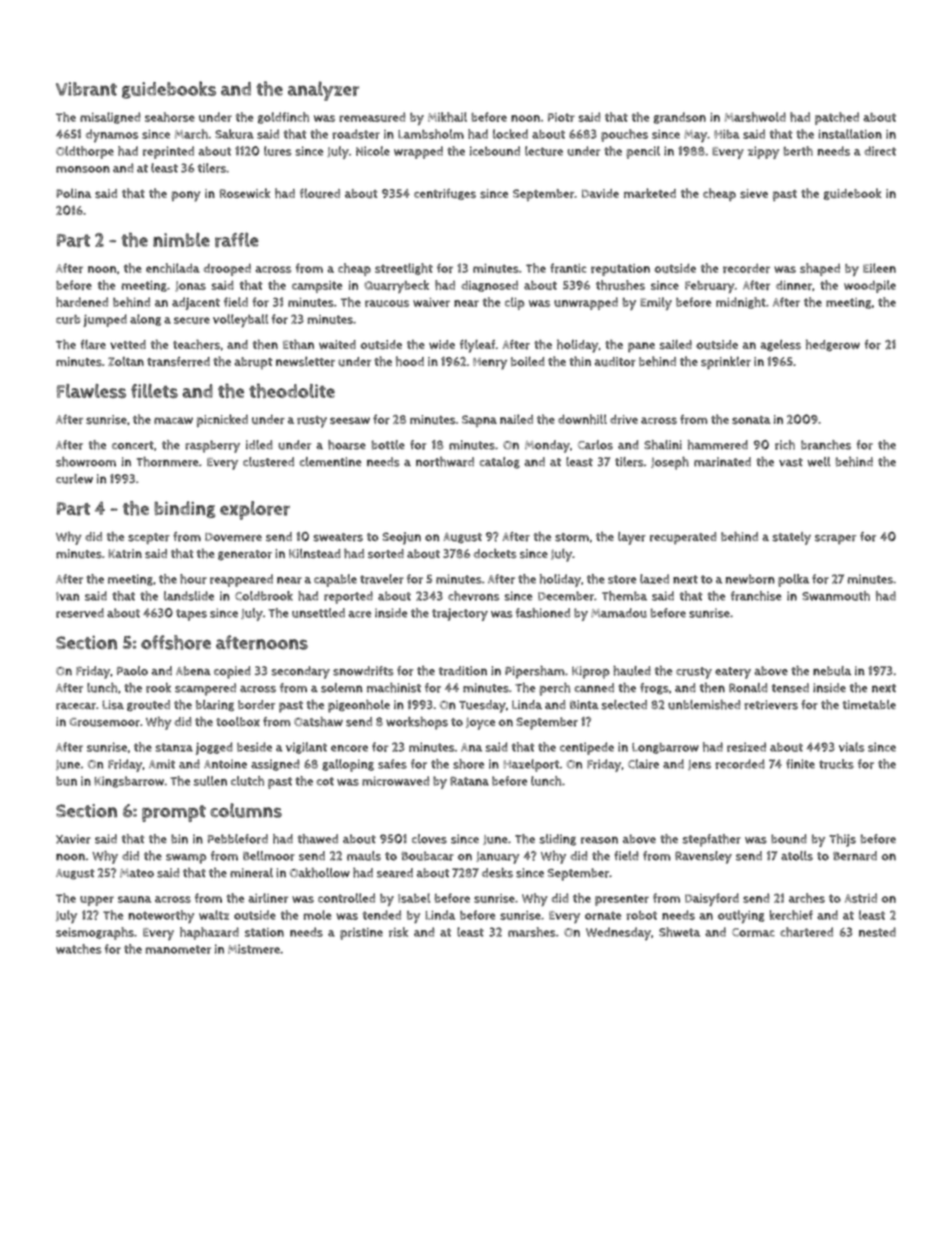  I want to click on catalog, so click(499, 463).
